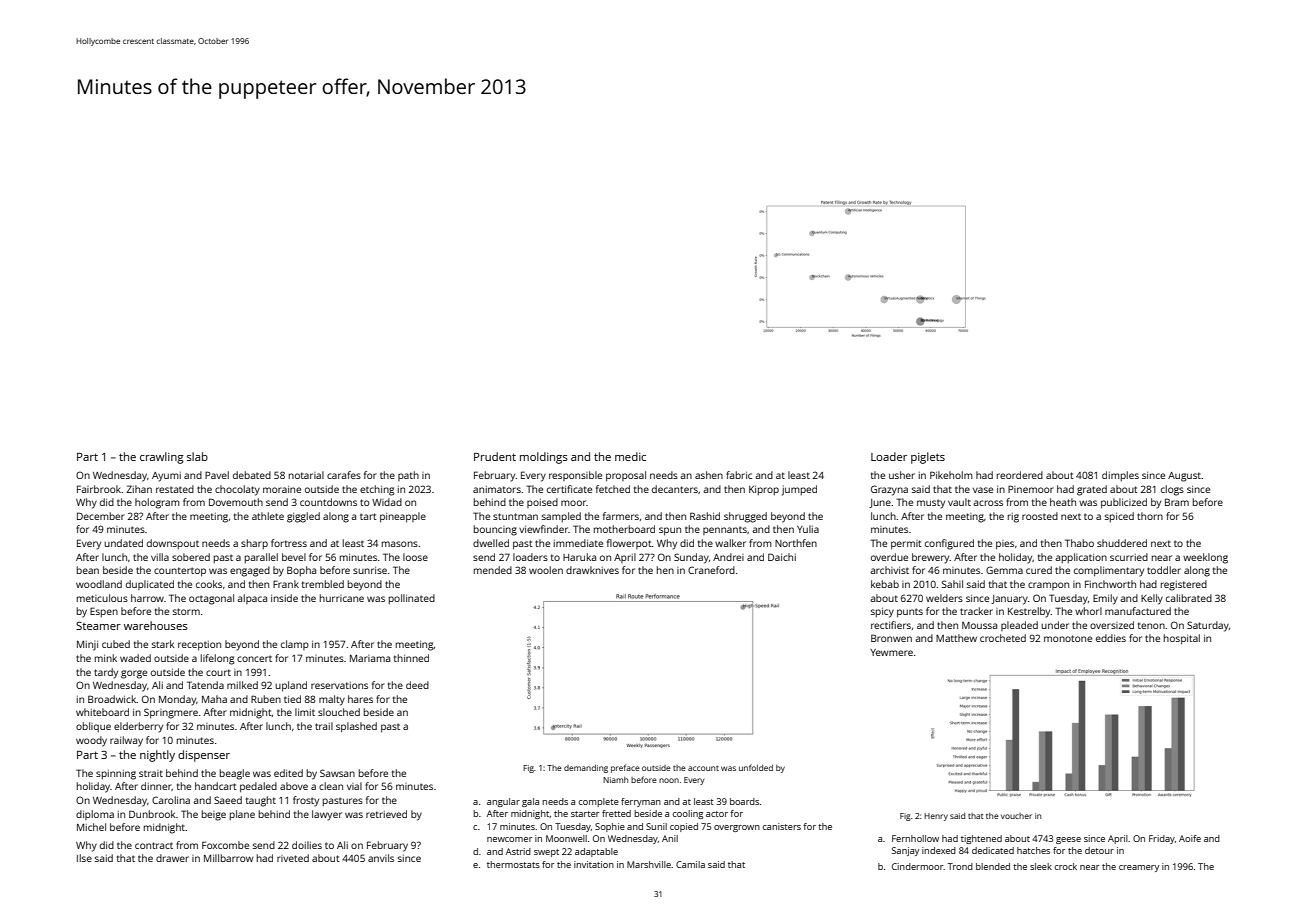 The image size is (1308, 924). I want to click on unfolded, so click(756, 767).
